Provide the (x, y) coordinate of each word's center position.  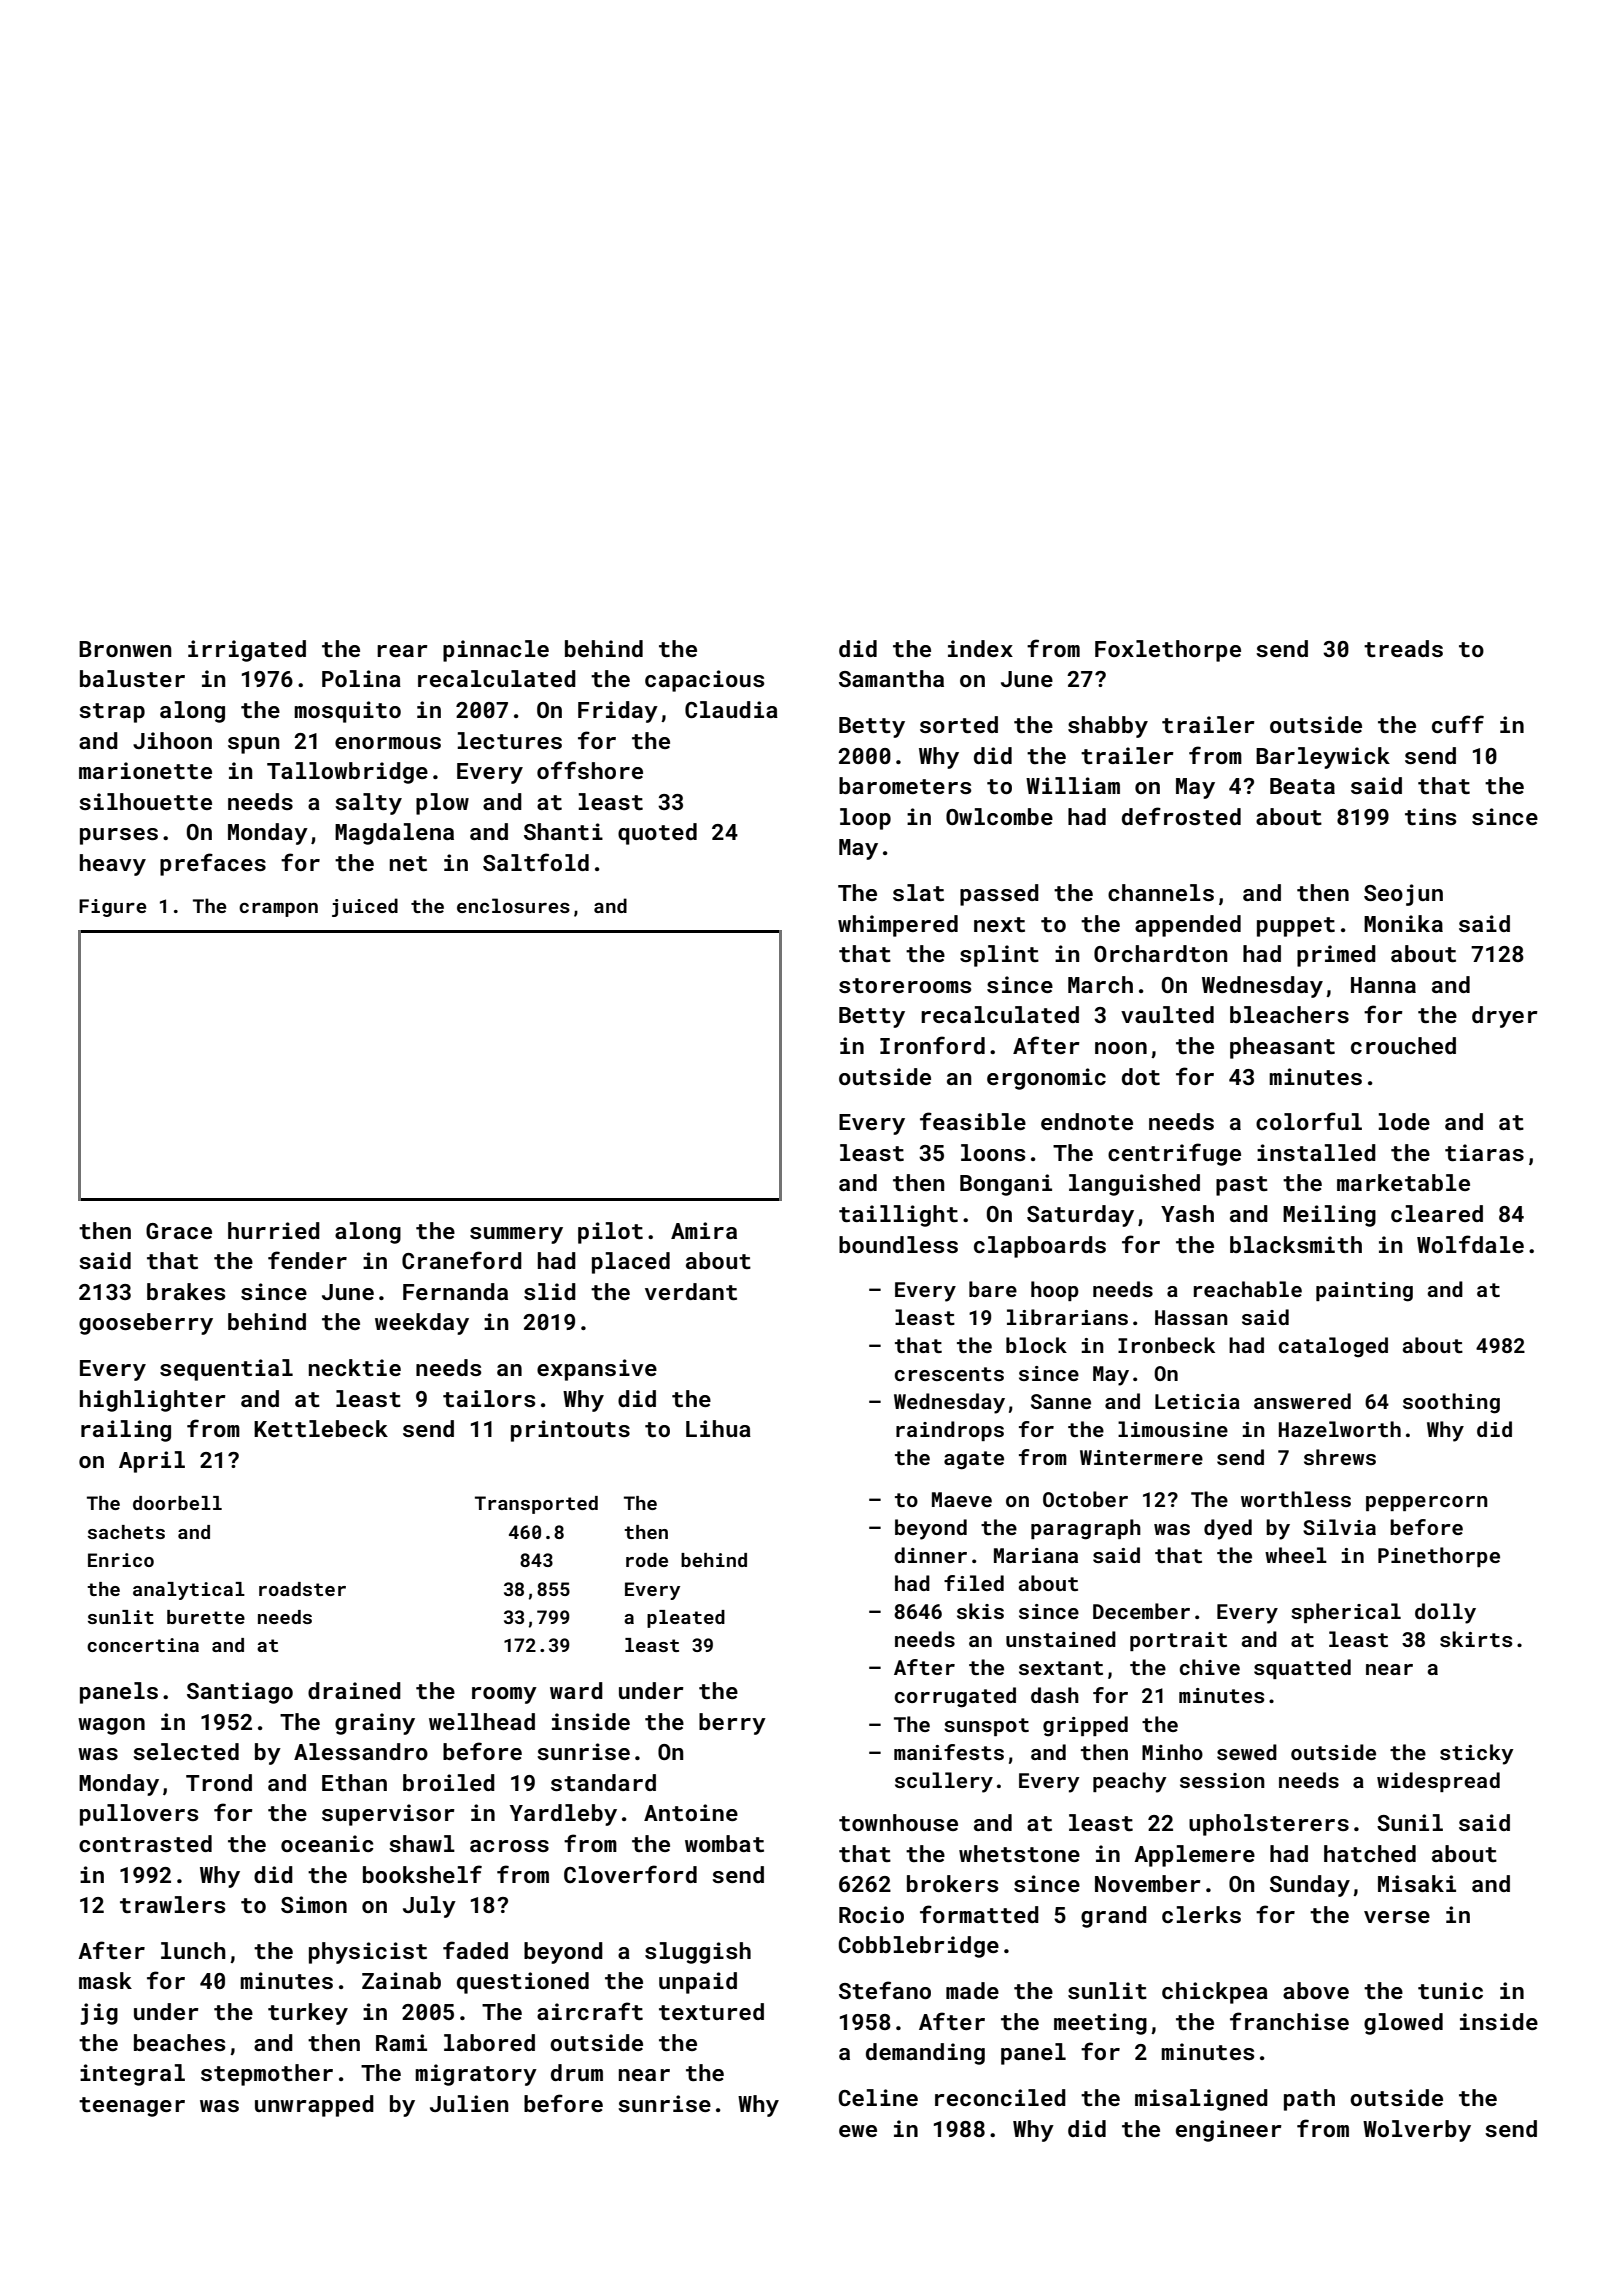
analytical (189, 1591)
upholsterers (1269, 1825)
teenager (132, 2107)
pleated (686, 1619)
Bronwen (125, 649)
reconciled (1000, 2097)
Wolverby (1417, 2131)
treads (1403, 648)
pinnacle (496, 651)
